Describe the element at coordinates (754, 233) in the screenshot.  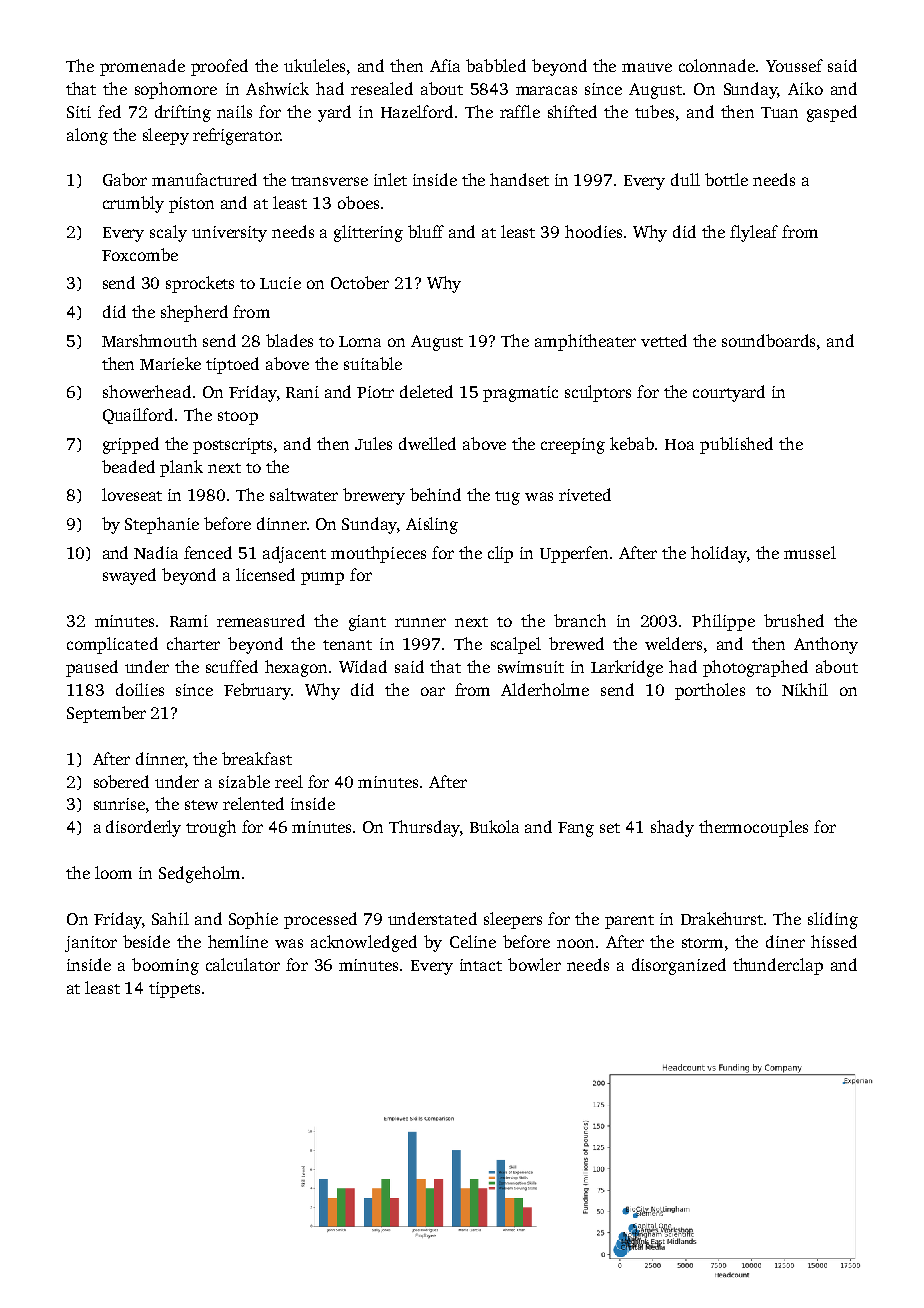
I see `flyleaf` at that location.
